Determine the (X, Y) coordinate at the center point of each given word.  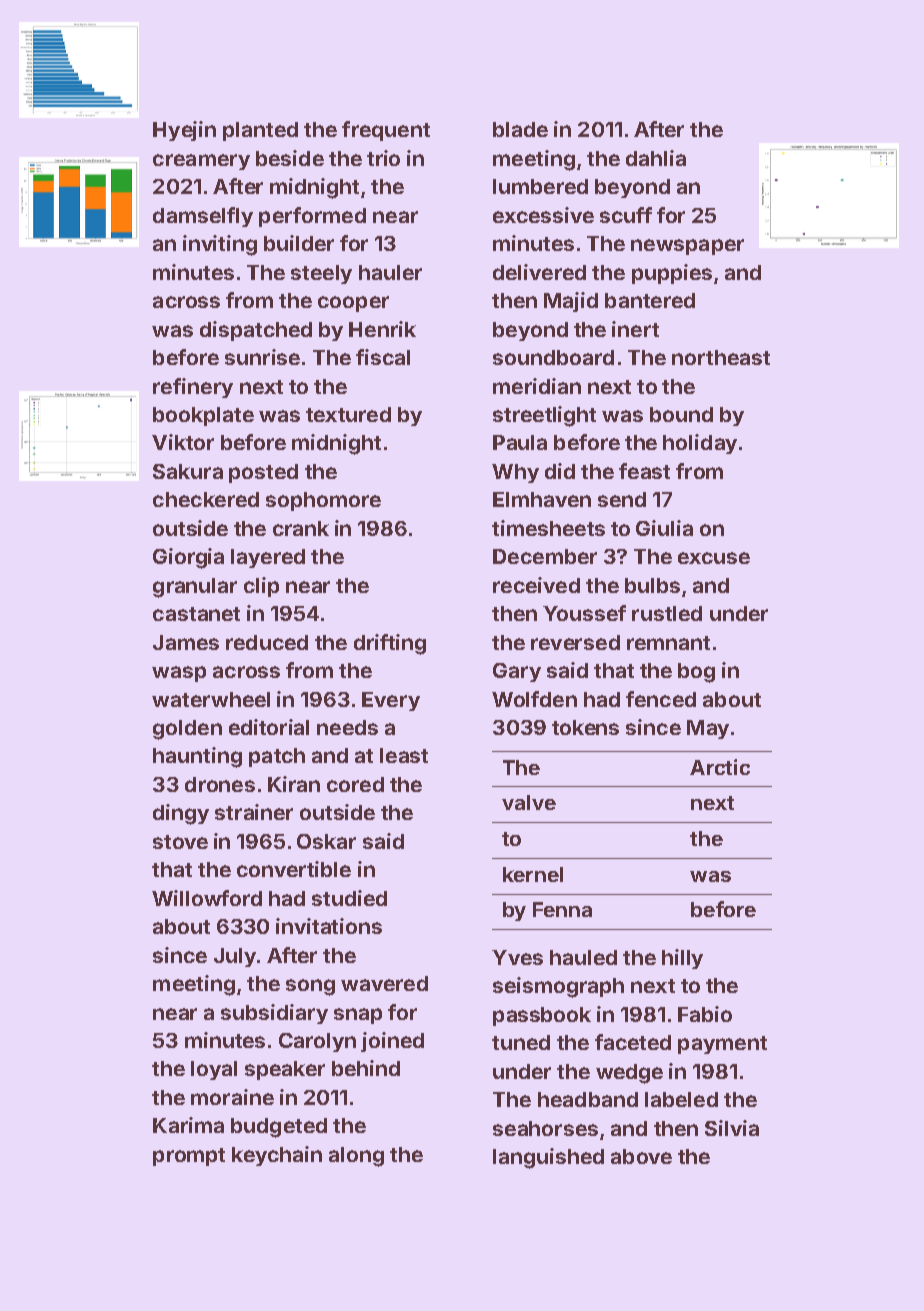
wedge (629, 1074)
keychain (277, 1156)
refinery (193, 388)
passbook (542, 1016)
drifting (390, 644)
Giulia (664, 528)
